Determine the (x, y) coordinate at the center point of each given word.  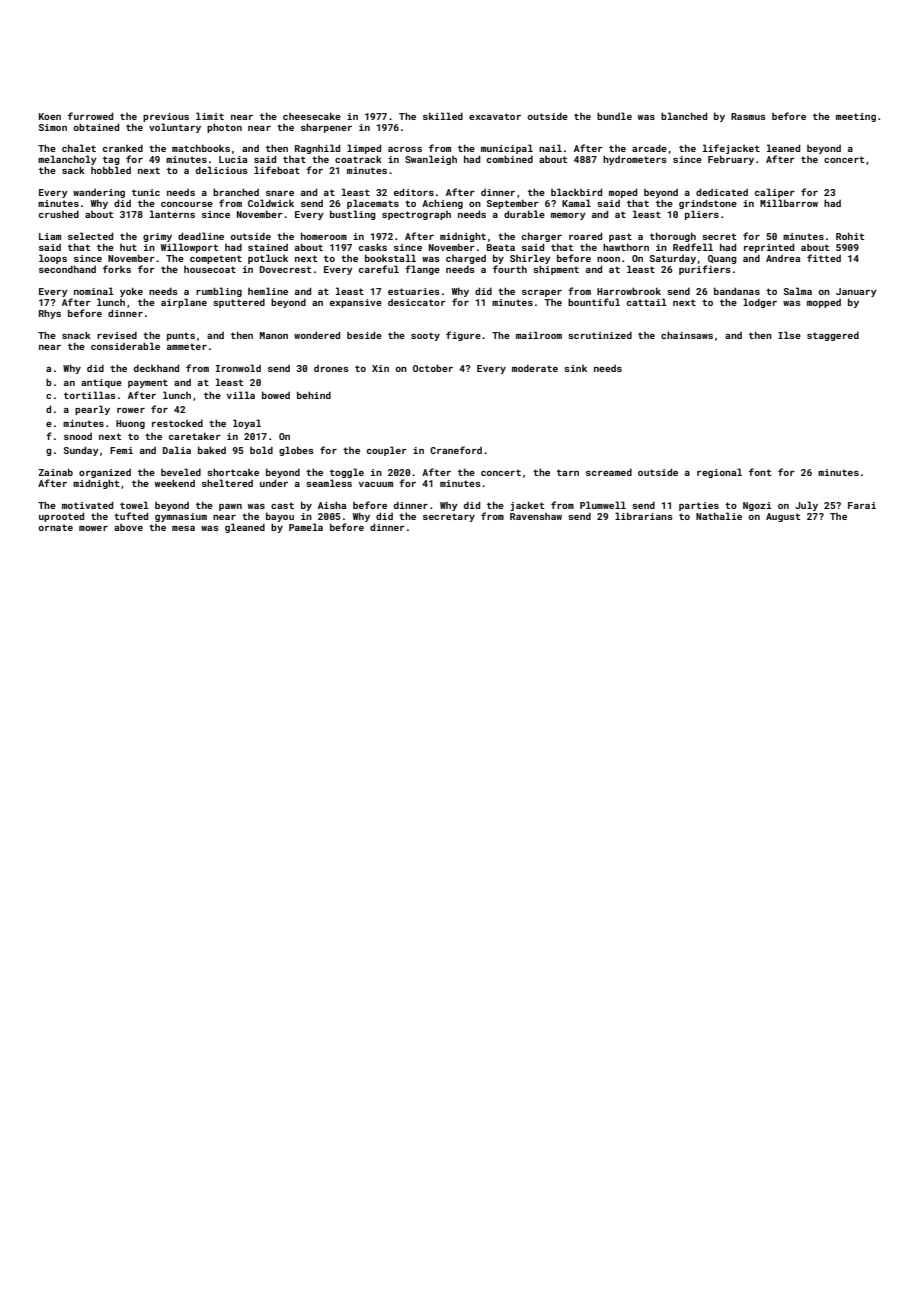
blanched (684, 116)
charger (542, 237)
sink (575, 368)
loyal (247, 424)
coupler (387, 451)
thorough (673, 237)
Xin (380, 368)
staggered (833, 336)
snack (76, 335)
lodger (760, 303)
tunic (146, 192)
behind (314, 395)
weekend (175, 483)
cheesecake (312, 116)
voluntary (175, 128)
